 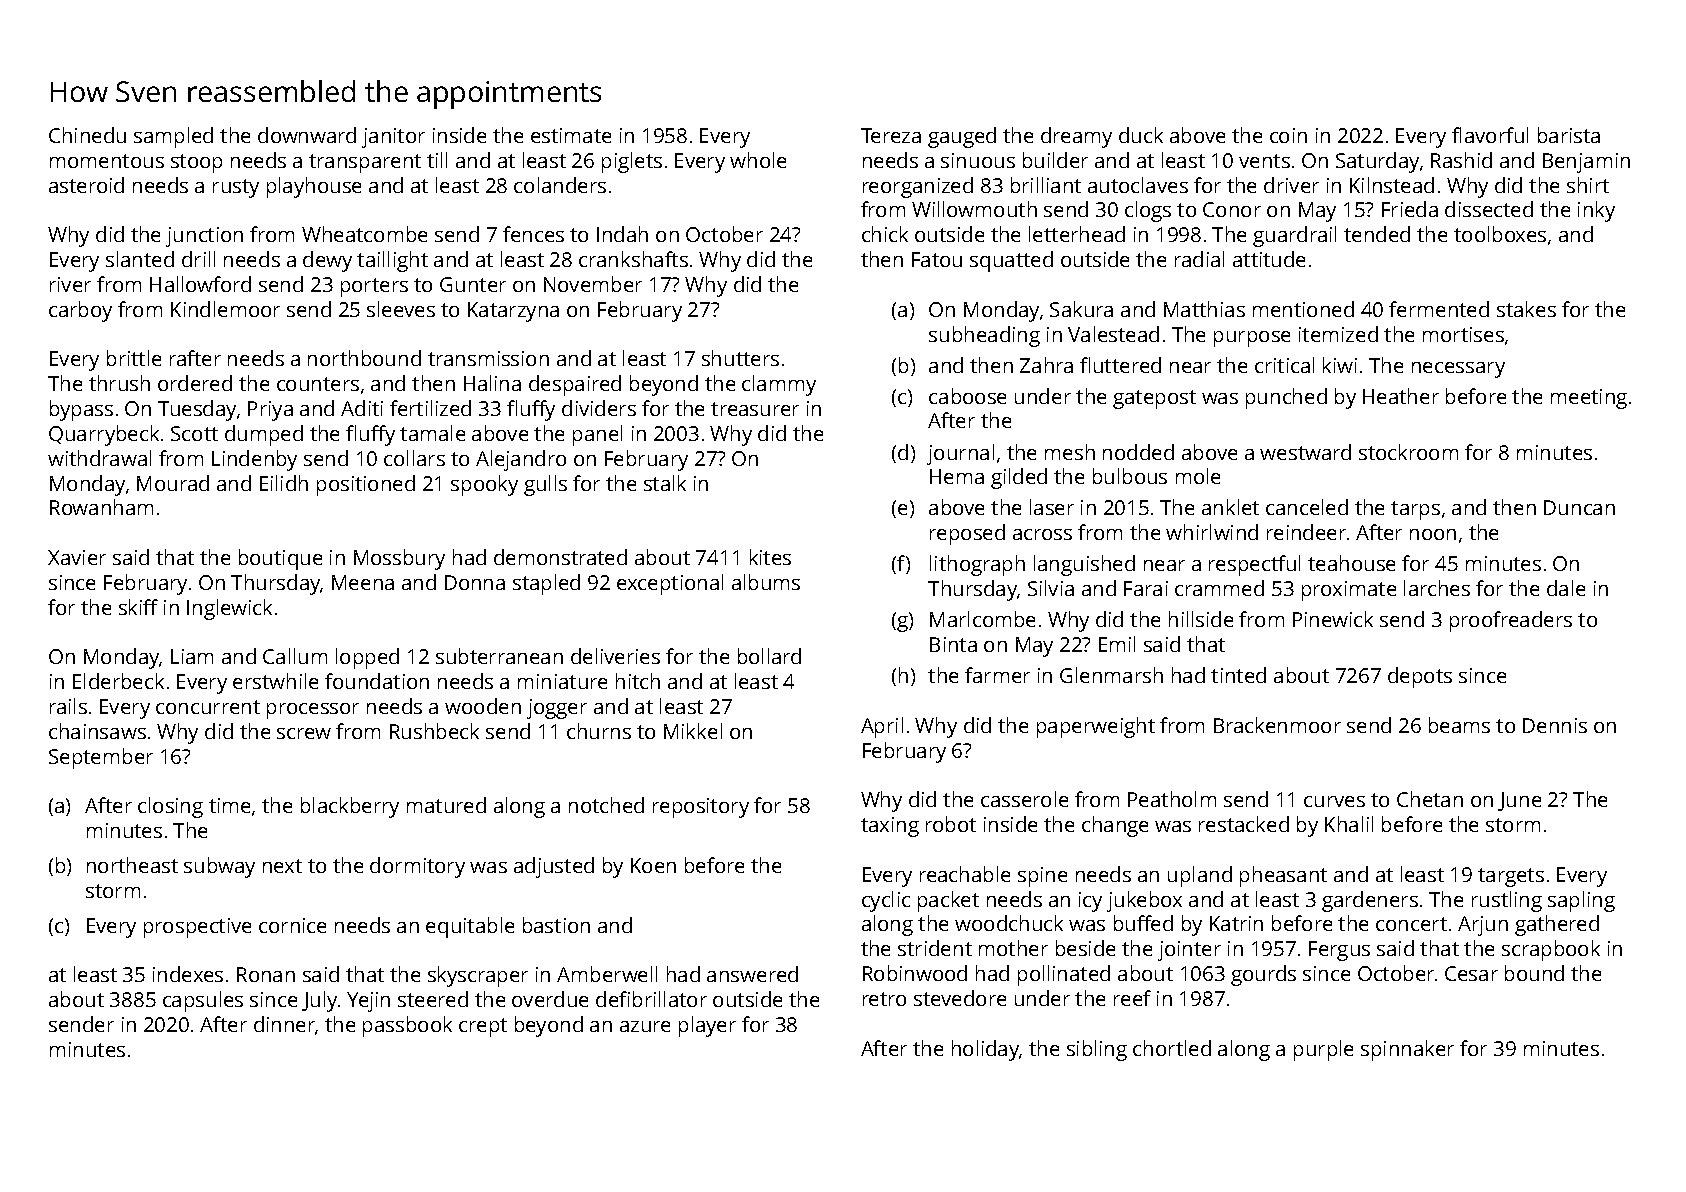 I want to click on sampled, so click(x=173, y=137).
